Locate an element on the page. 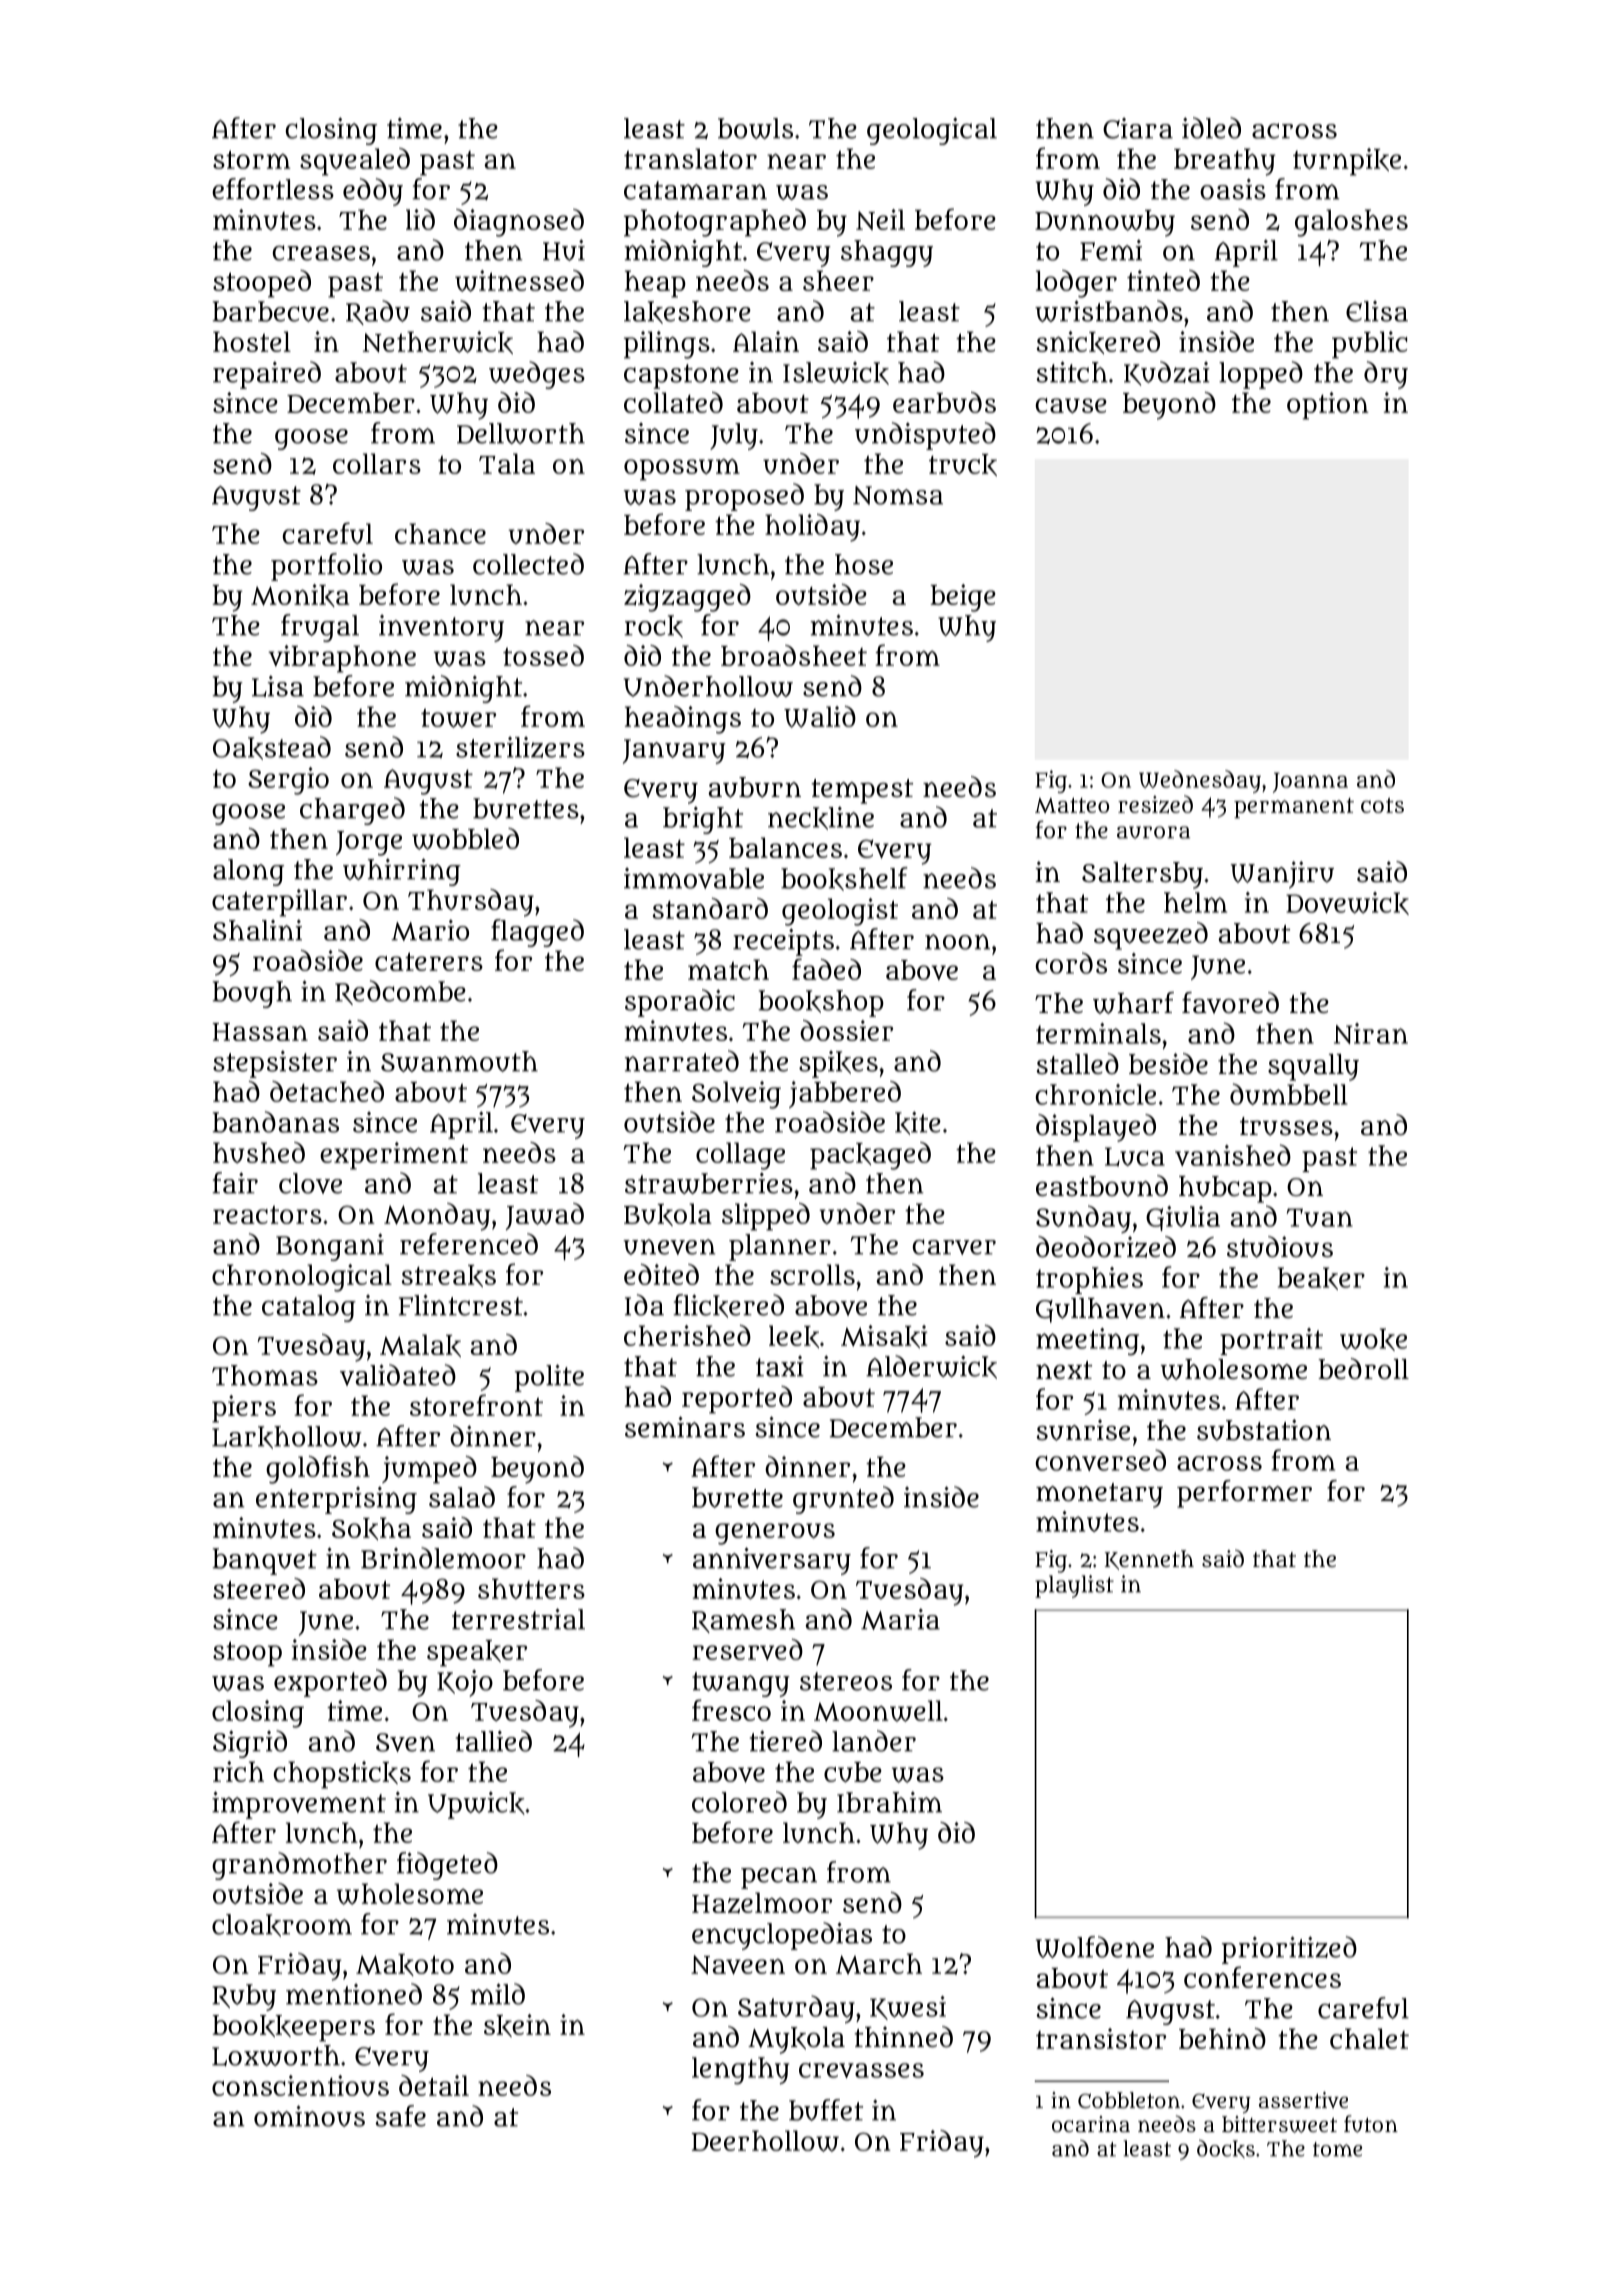  ocarina is located at coordinates (1091, 2124).
